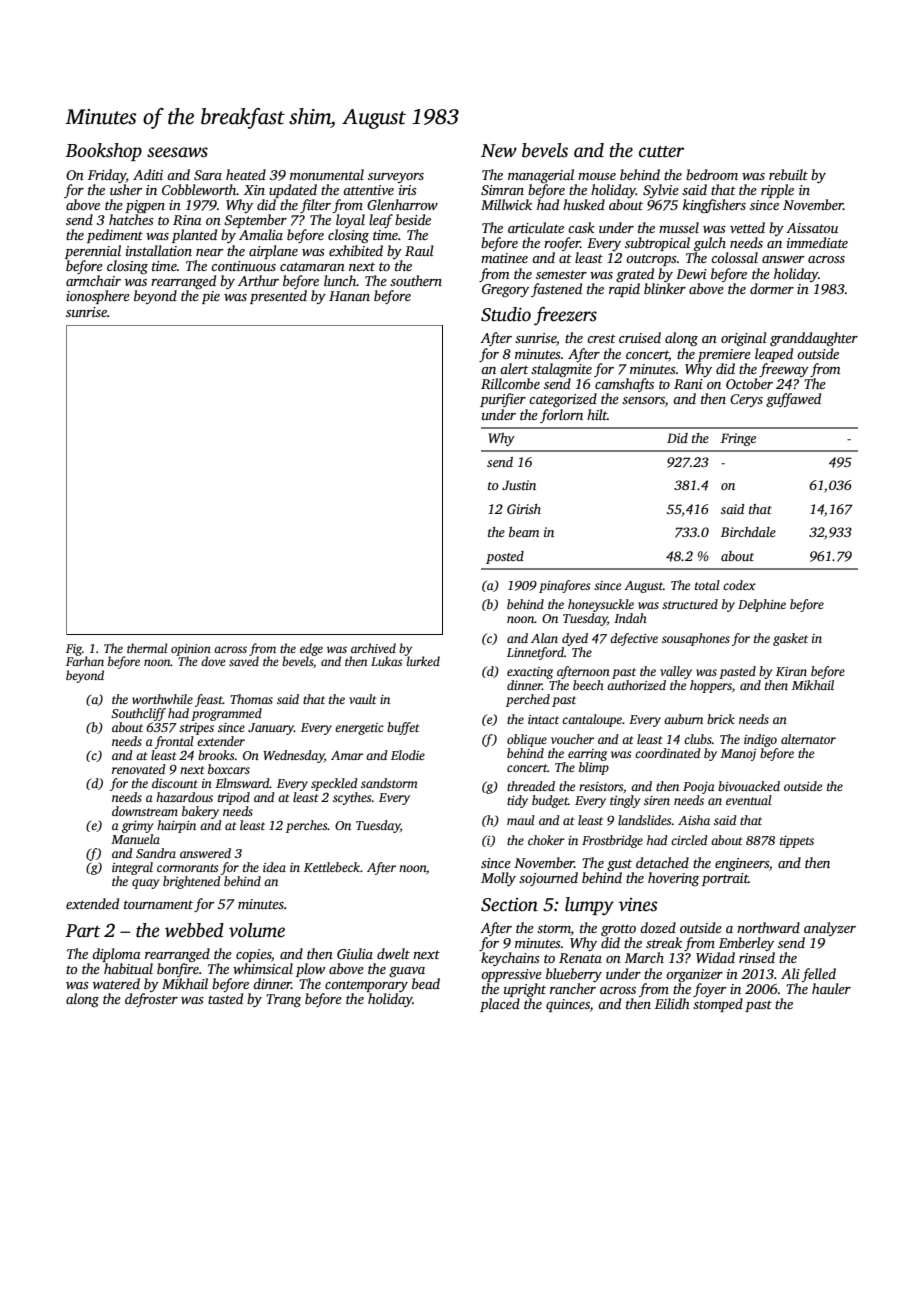 Image resolution: width=924 pixels, height=1308 pixels. What do you see at coordinates (403, 728) in the page?
I see `buffet` at bounding box center [403, 728].
